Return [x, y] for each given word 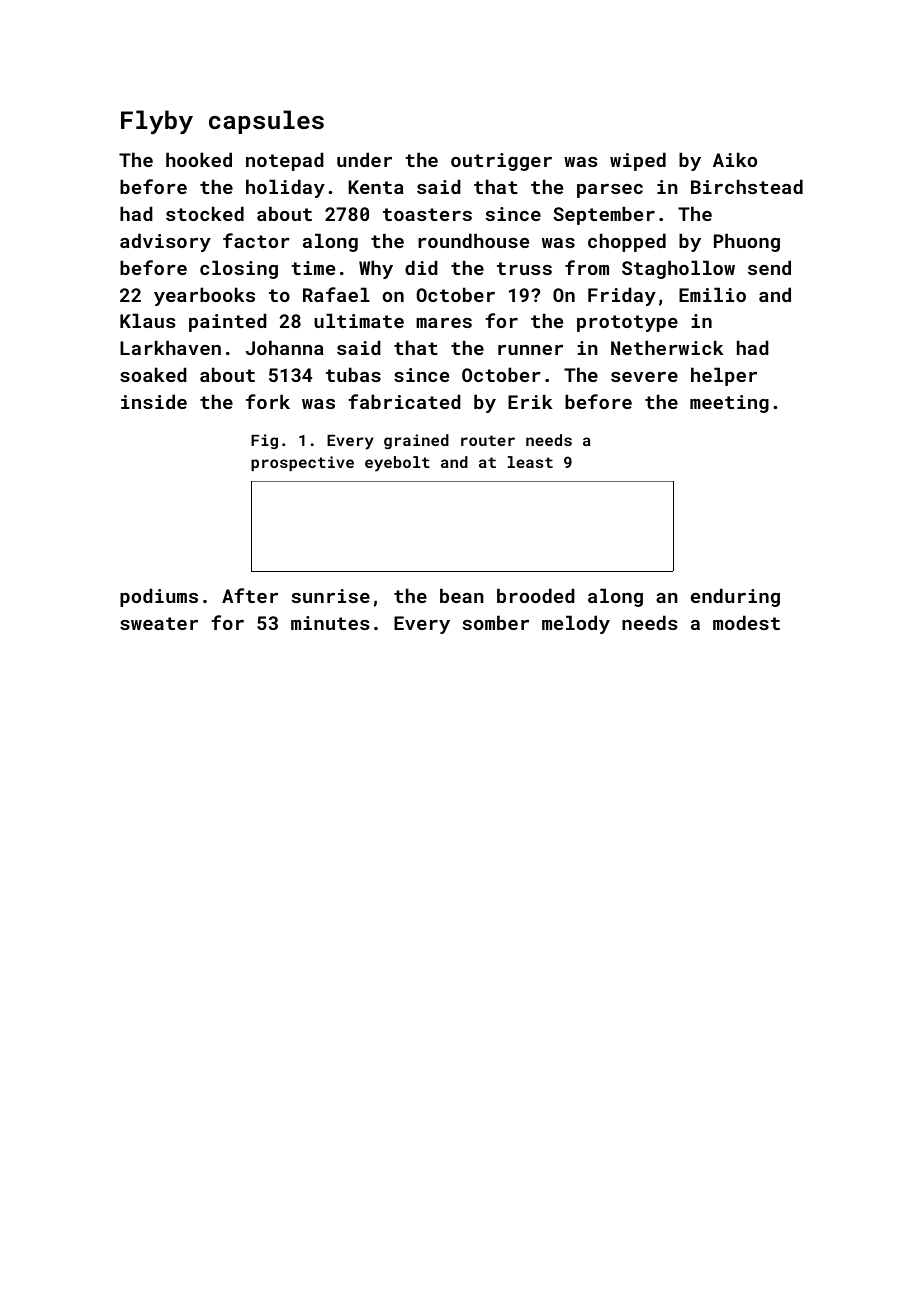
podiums [159, 597]
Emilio [712, 294]
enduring [735, 597]
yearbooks [204, 296]
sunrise [330, 596]
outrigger [501, 162]
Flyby [157, 122]
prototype [627, 323]
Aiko [735, 159]
